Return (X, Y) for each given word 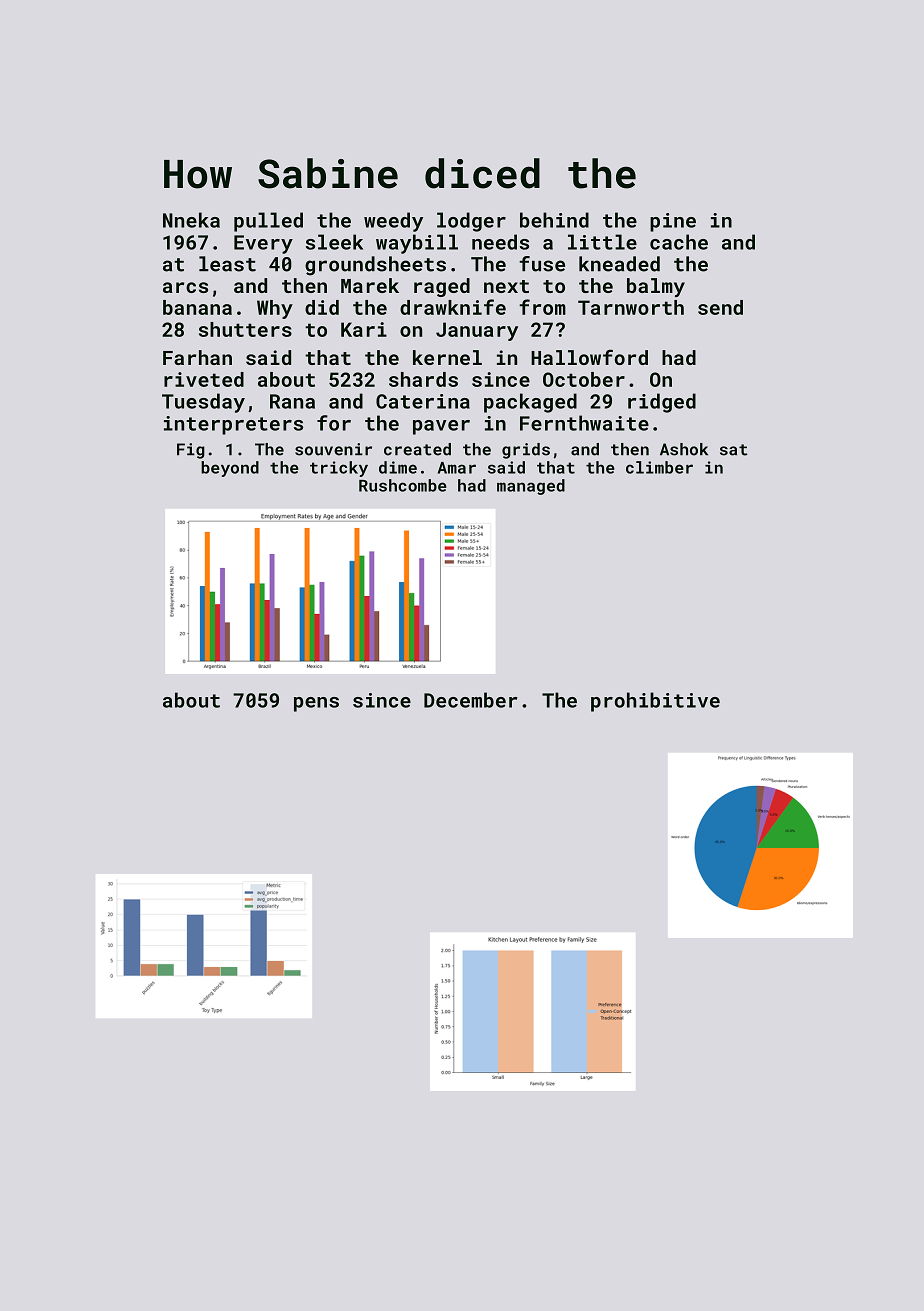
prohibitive (655, 702)
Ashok (684, 449)
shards (423, 379)
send (720, 307)
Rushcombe (403, 485)
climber (659, 467)
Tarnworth (631, 307)
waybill (417, 244)
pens (316, 704)
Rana (292, 401)
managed (531, 487)
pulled (268, 222)
